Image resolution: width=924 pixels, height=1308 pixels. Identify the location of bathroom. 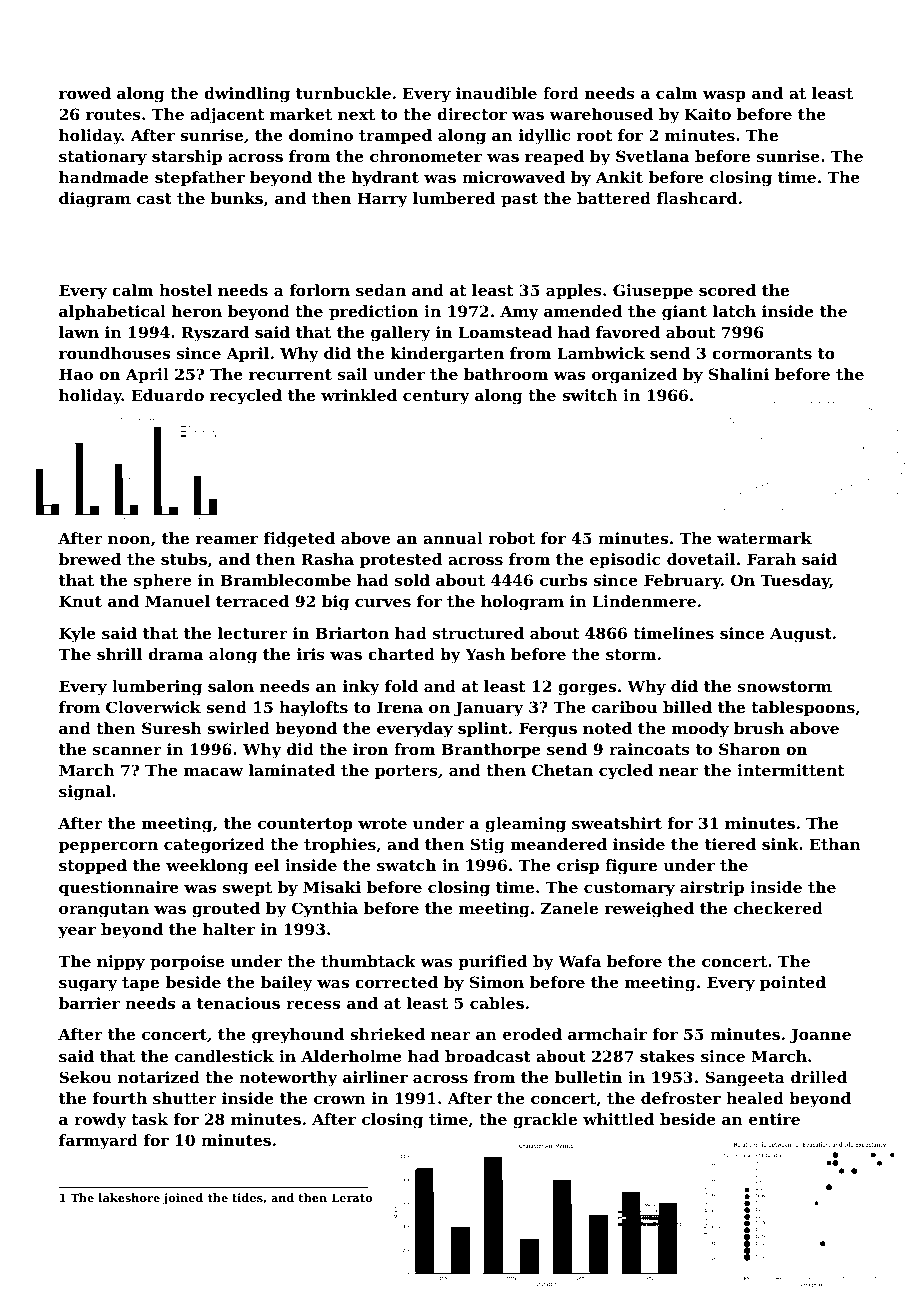
(506, 374).
